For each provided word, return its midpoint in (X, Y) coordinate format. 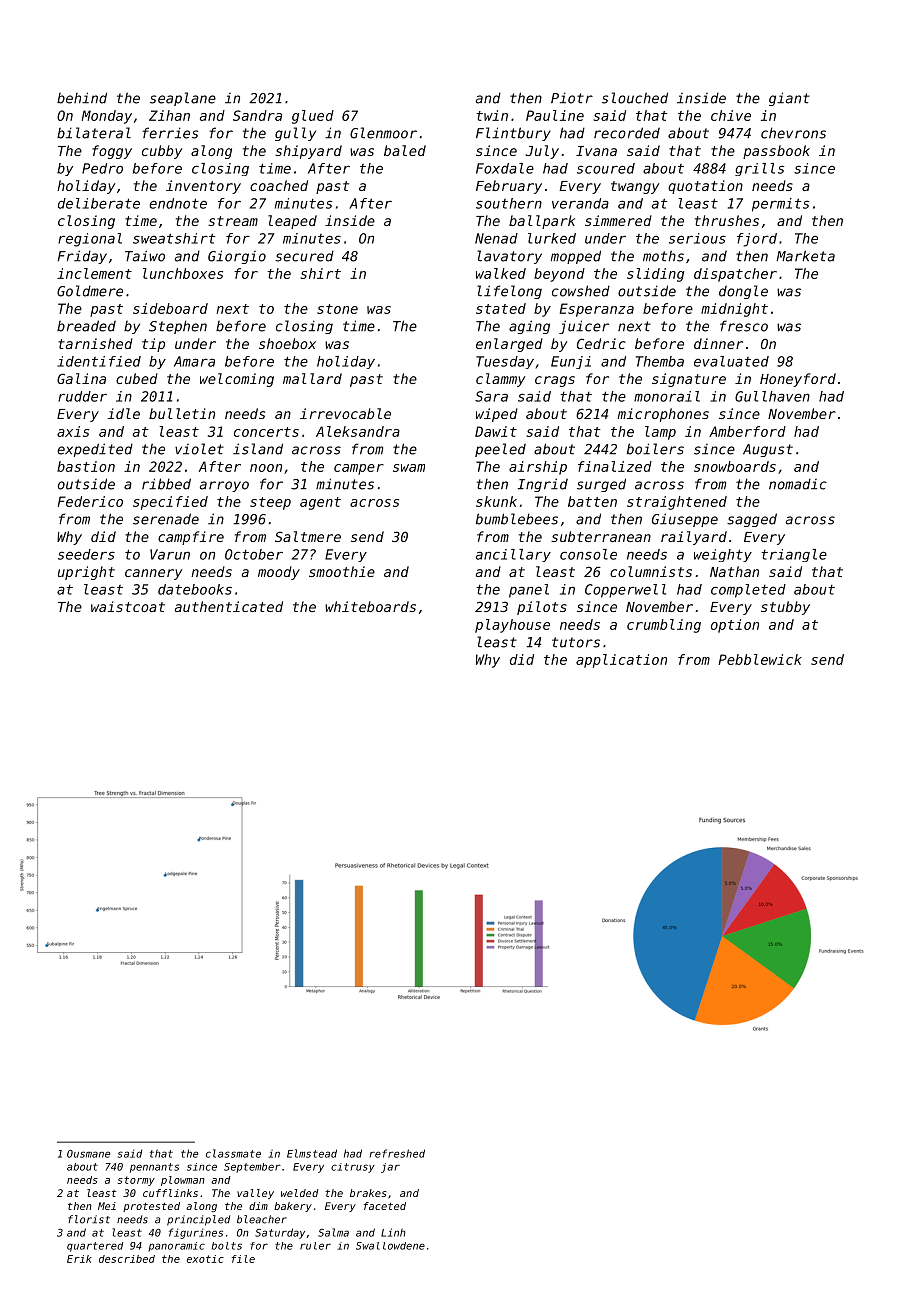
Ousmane (88, 1154)
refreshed (397, 1153)
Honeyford (798, 380)
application (621, 661)
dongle (743, 292)
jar (390, 1168)
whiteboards (370, 606)
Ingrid (543, 485)
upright (86, 573)
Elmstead (312, 1153)
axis (73, 431)
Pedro (102, 168)
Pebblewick (760, 659)
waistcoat (128, 606)
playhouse (512, 626)
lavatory (509, 257)
